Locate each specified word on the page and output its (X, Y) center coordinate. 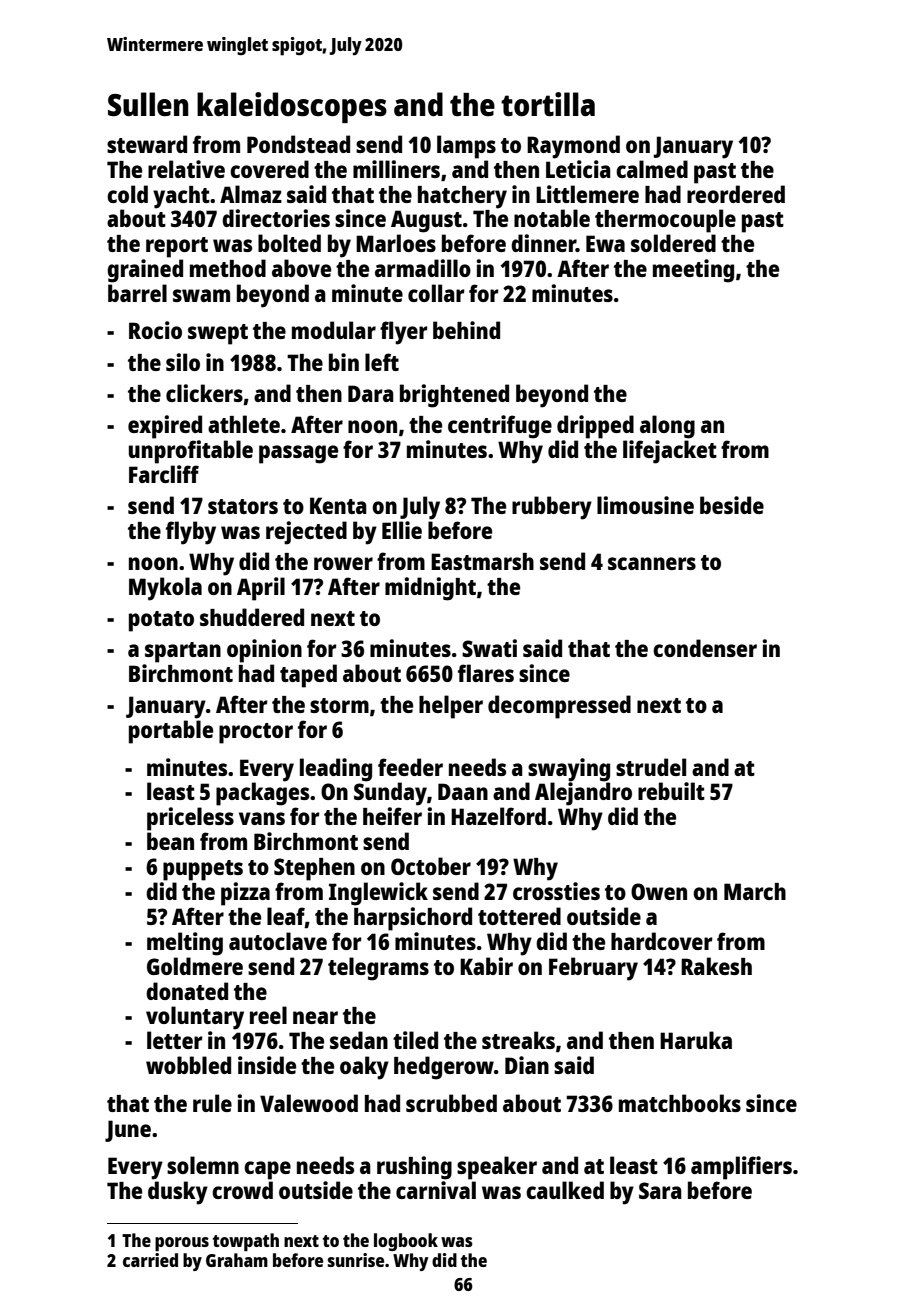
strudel (651, 767)
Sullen (148, 104)
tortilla (548, 104)
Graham (237, 1260)
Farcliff (164, 474)
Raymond (573, 147)
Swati (489, 648)
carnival (436, 1190)
